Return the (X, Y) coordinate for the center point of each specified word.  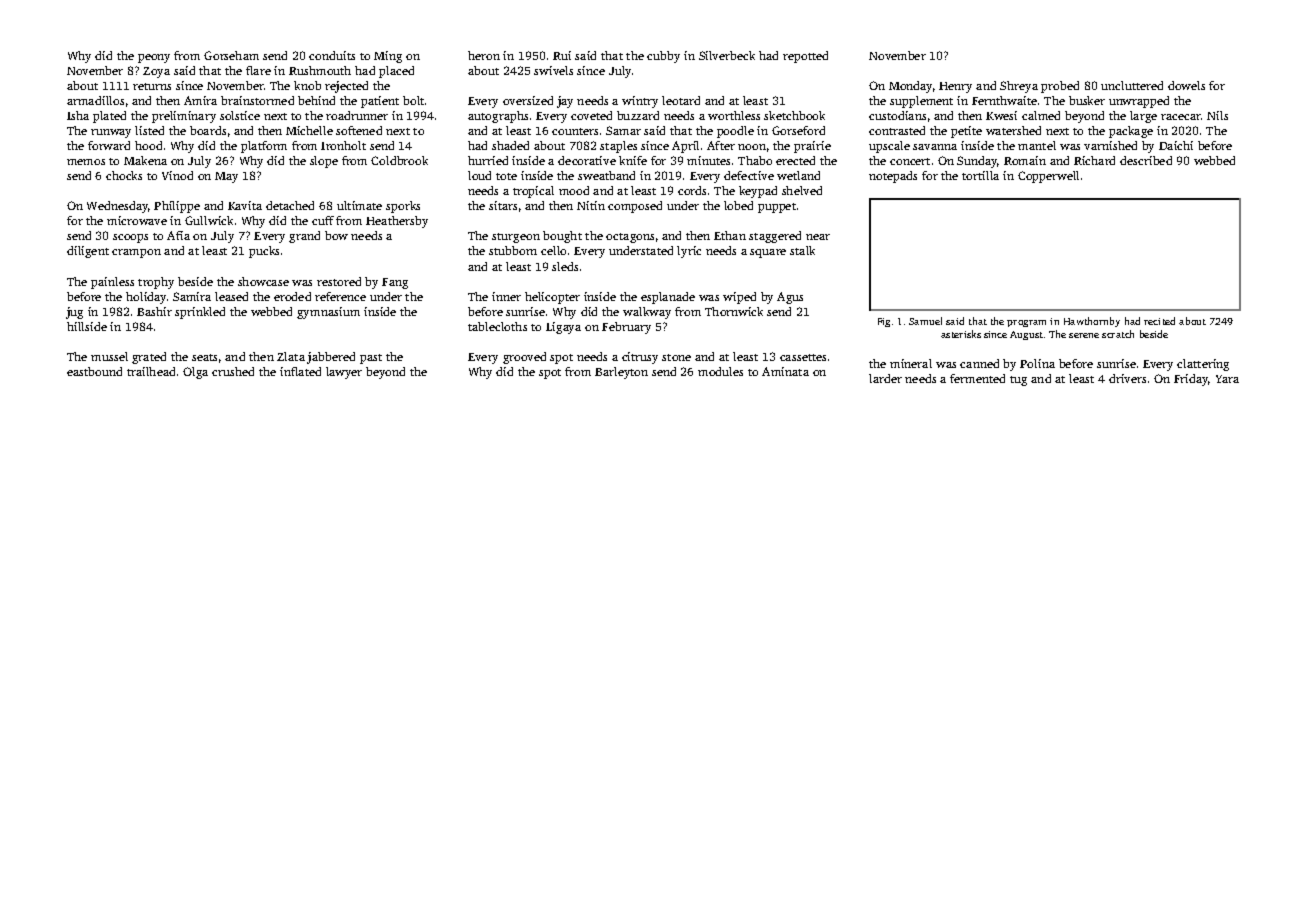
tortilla (980, 175)
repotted (805, 57)
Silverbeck (727, 55)
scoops (130, 238)
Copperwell (1048, 177)
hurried (488, 160)
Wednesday (117, 207)
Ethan (730, 235)
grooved (524, 358)
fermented (977, 378)
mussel (109, 356)
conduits (332, 55)
